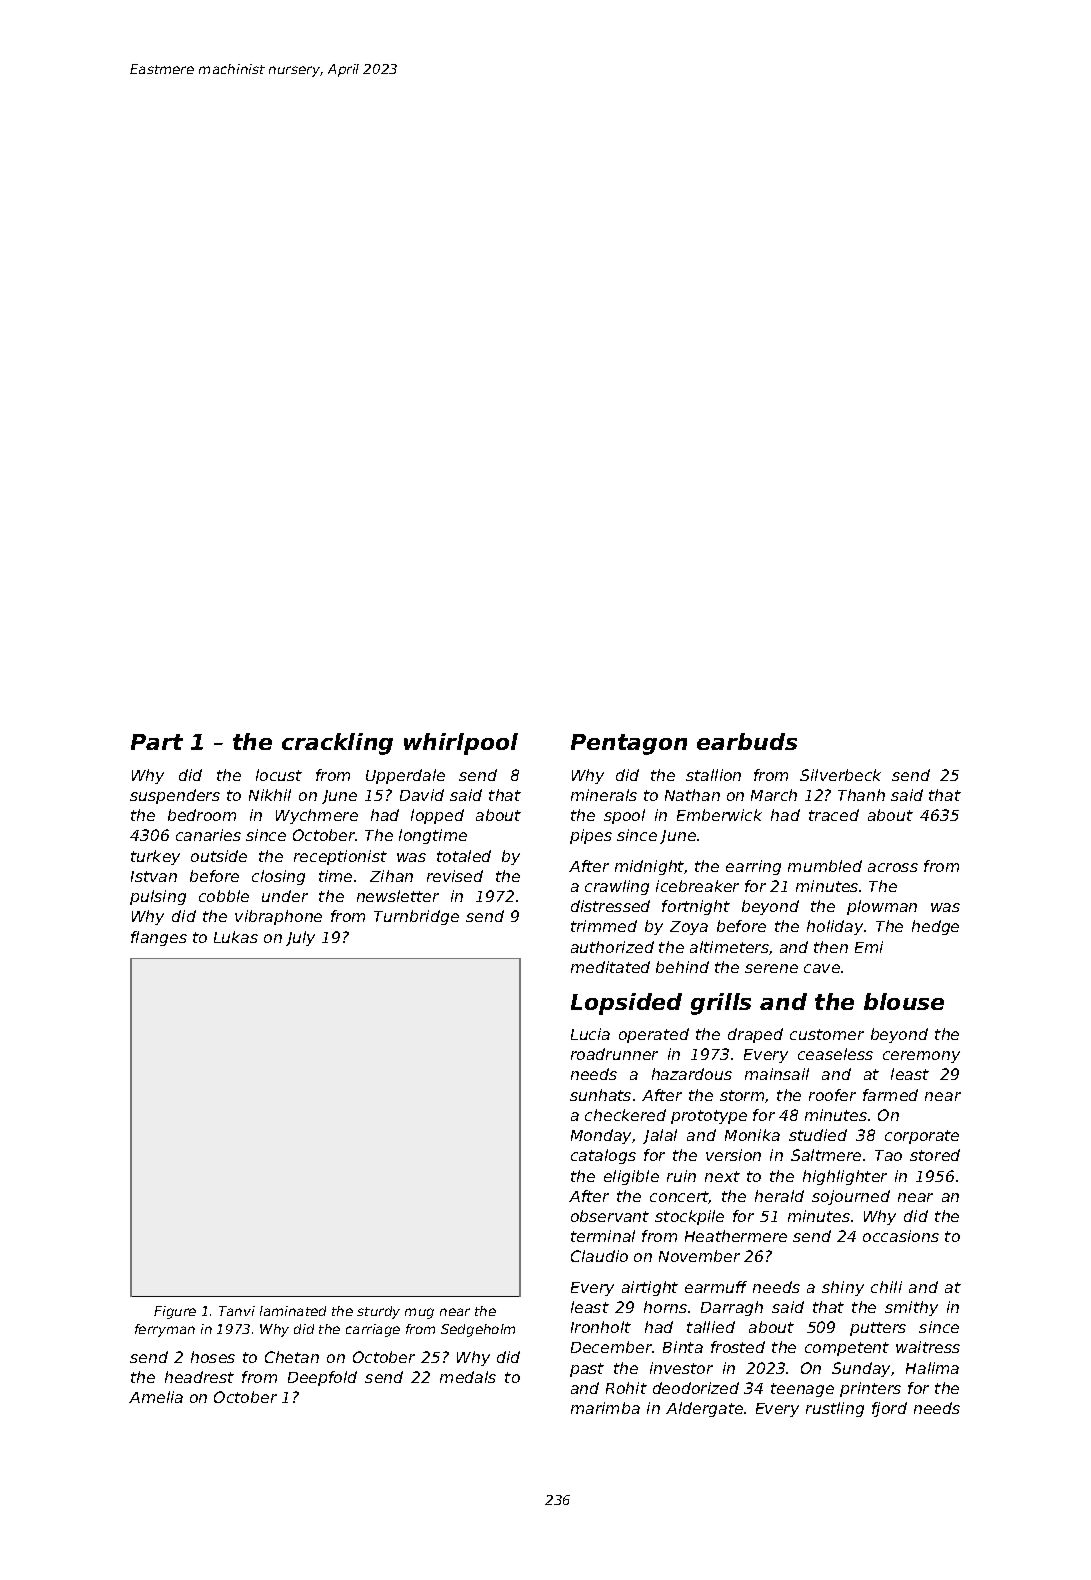 The height and width of the screenshot is (1580, 1091). What do you see at coordinates (629, 744) in the screenshot?
I see `Pentagon` at bounding box center [629, 744].
